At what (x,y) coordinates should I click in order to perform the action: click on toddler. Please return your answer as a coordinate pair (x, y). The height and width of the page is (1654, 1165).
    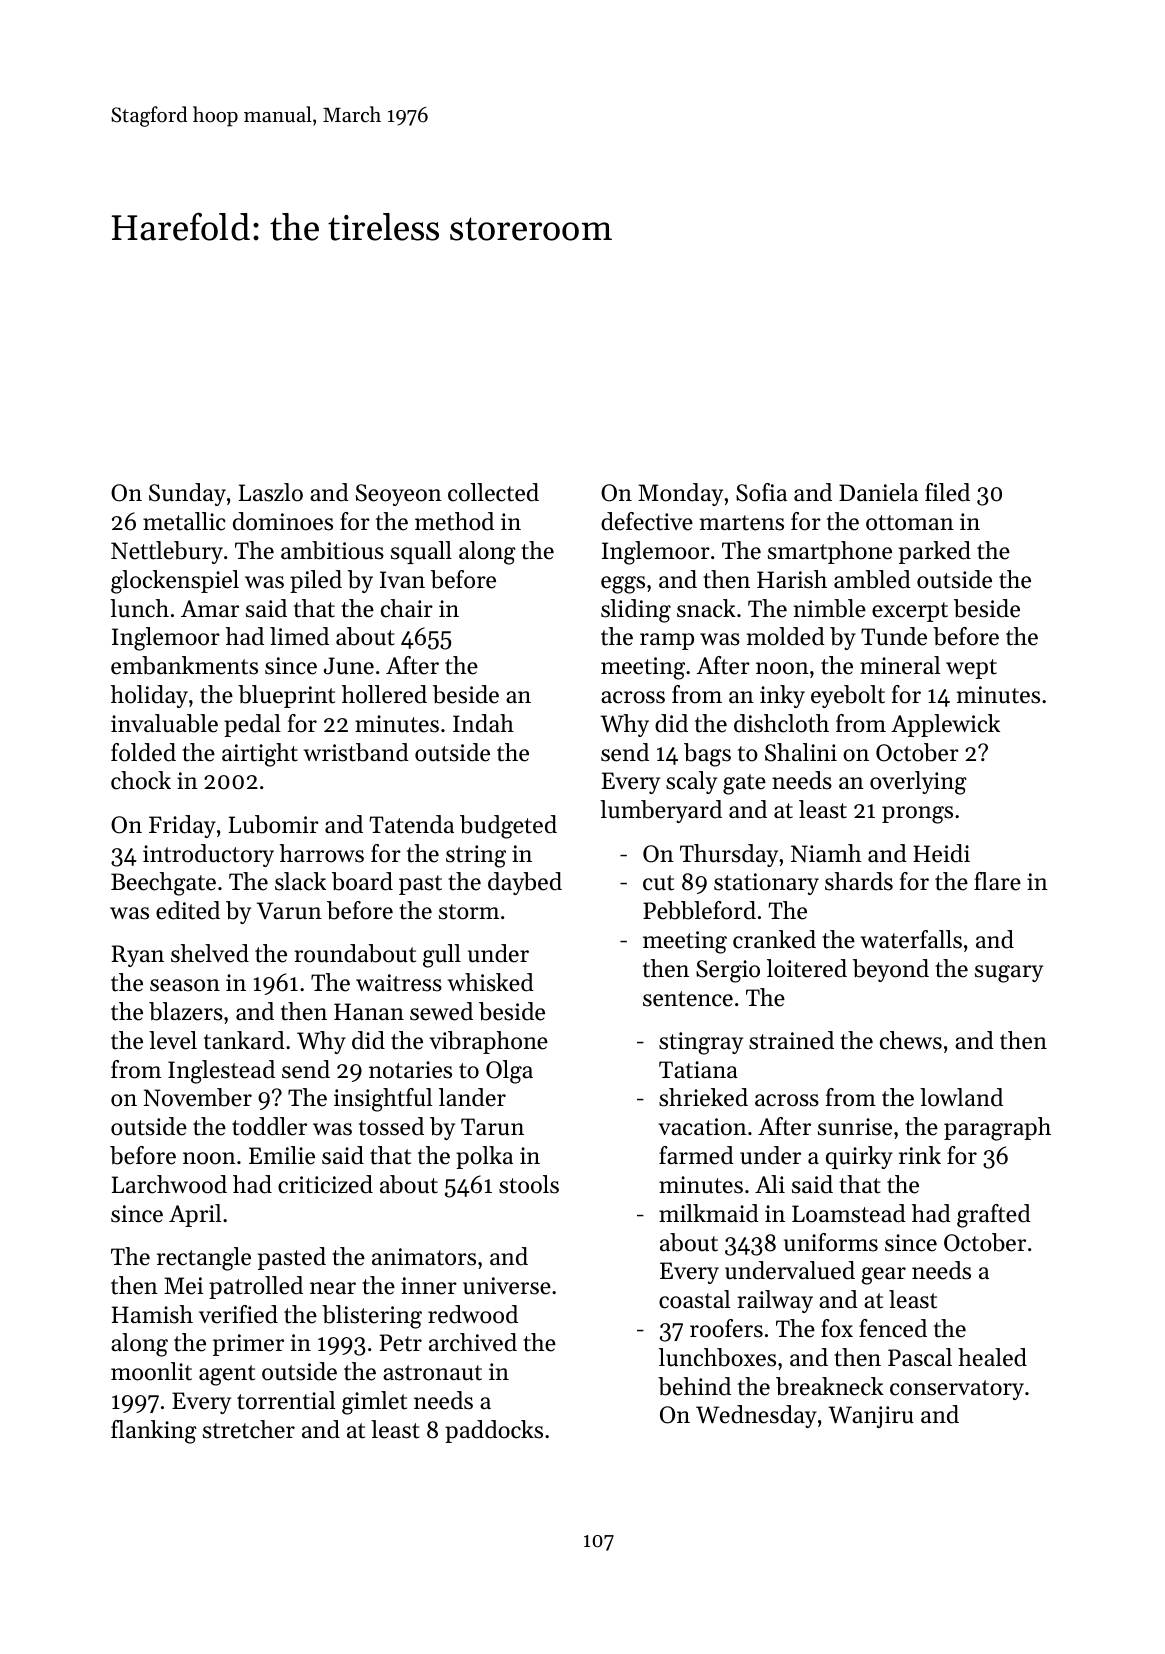
    Looking at the image, I should click on (269, 1126).
